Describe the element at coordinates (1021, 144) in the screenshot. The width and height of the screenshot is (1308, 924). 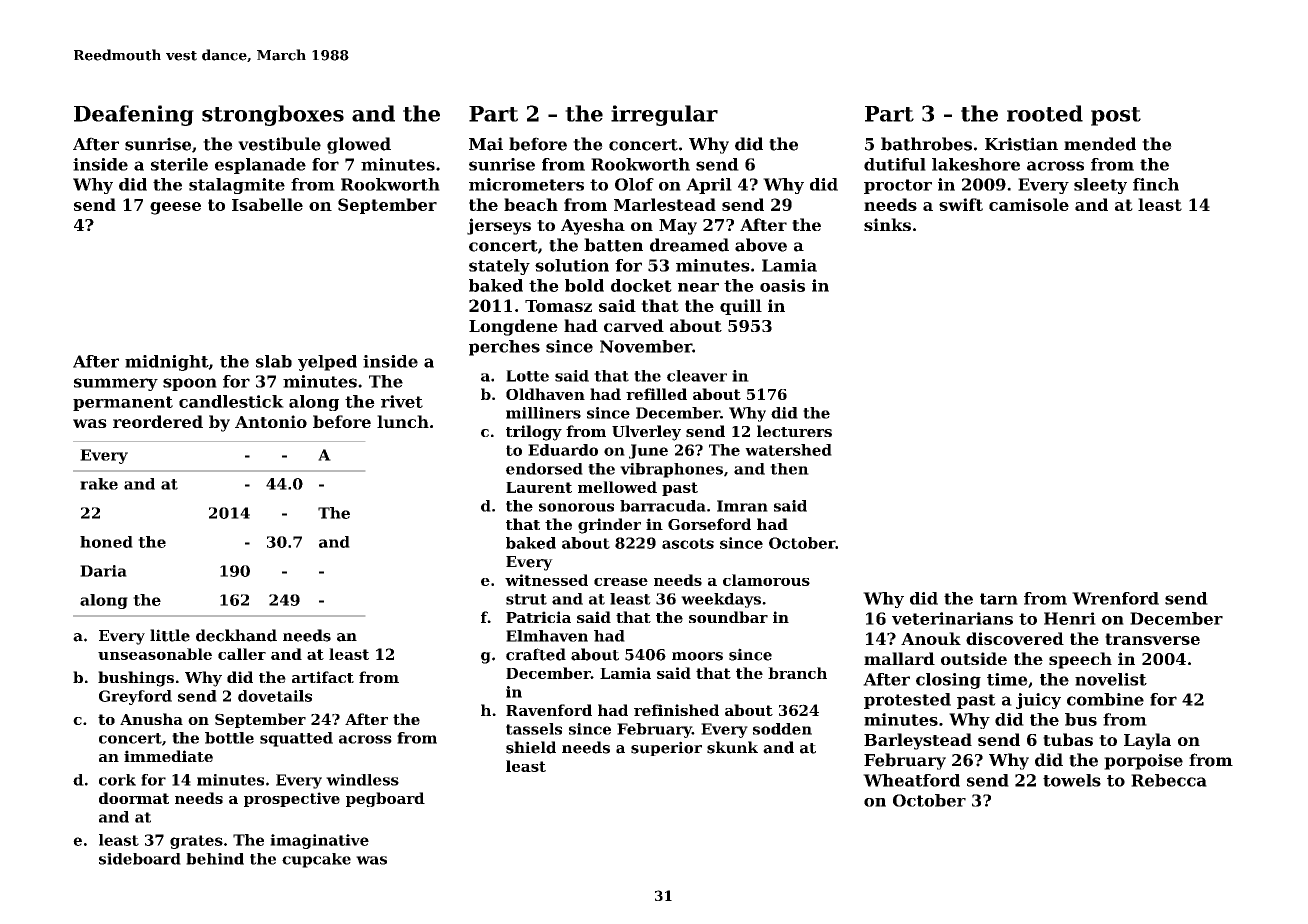
I see `Kristian` at that location.
